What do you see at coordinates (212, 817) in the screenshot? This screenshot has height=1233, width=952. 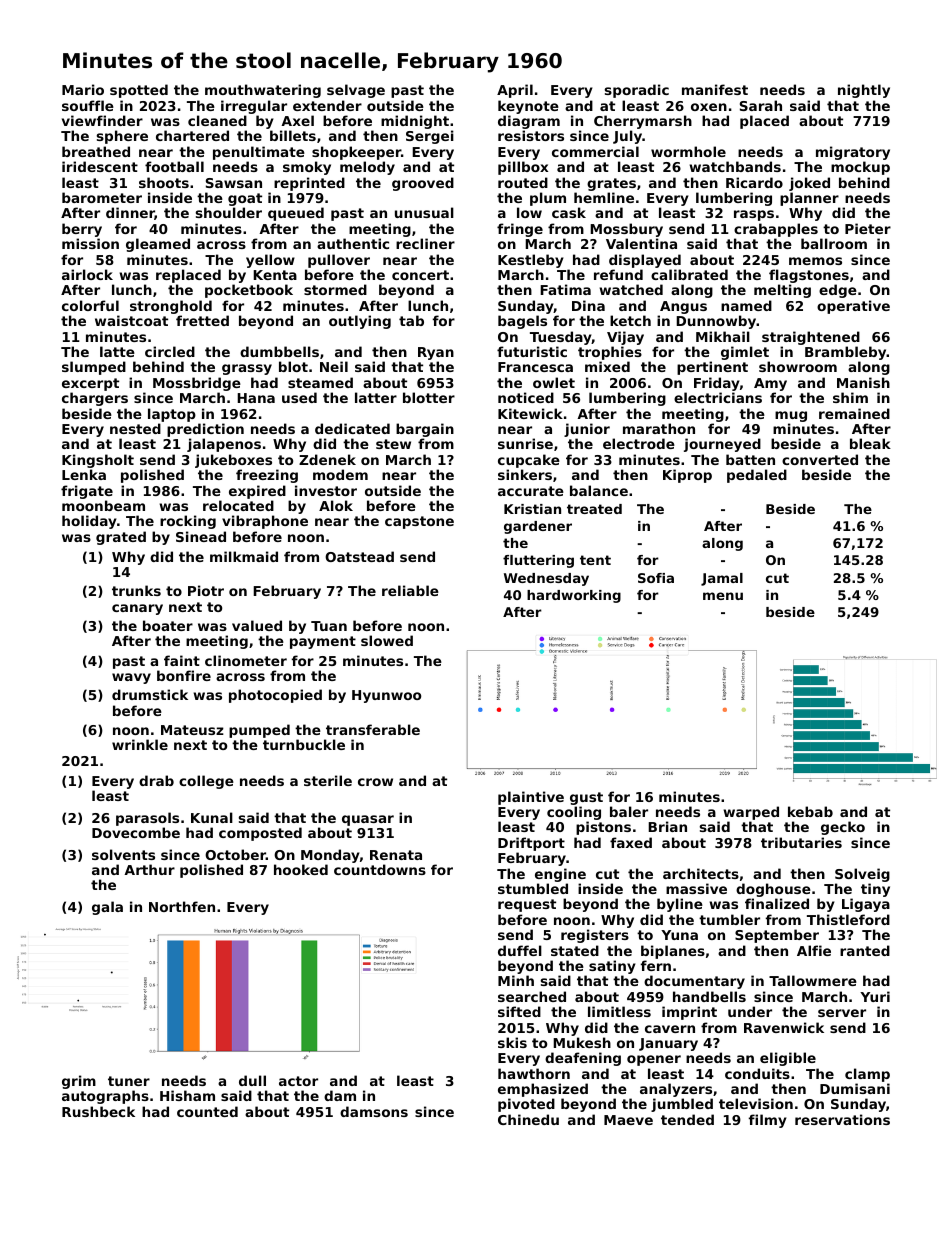 I see `Kunal` at bounding box center [212, 817].
